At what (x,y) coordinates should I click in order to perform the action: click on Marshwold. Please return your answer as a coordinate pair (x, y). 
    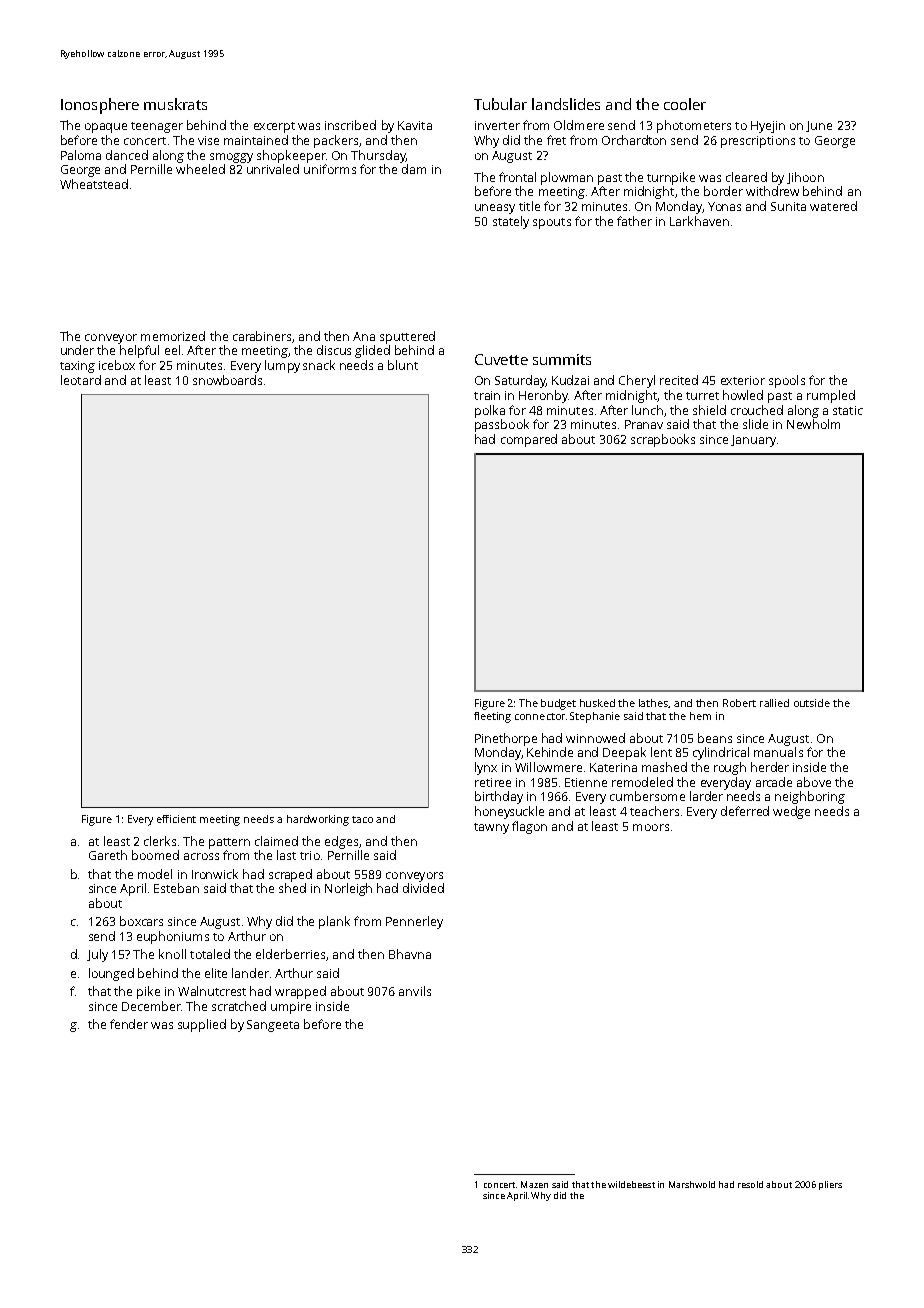
    Looking at the image, I should click on (692, 1184).
